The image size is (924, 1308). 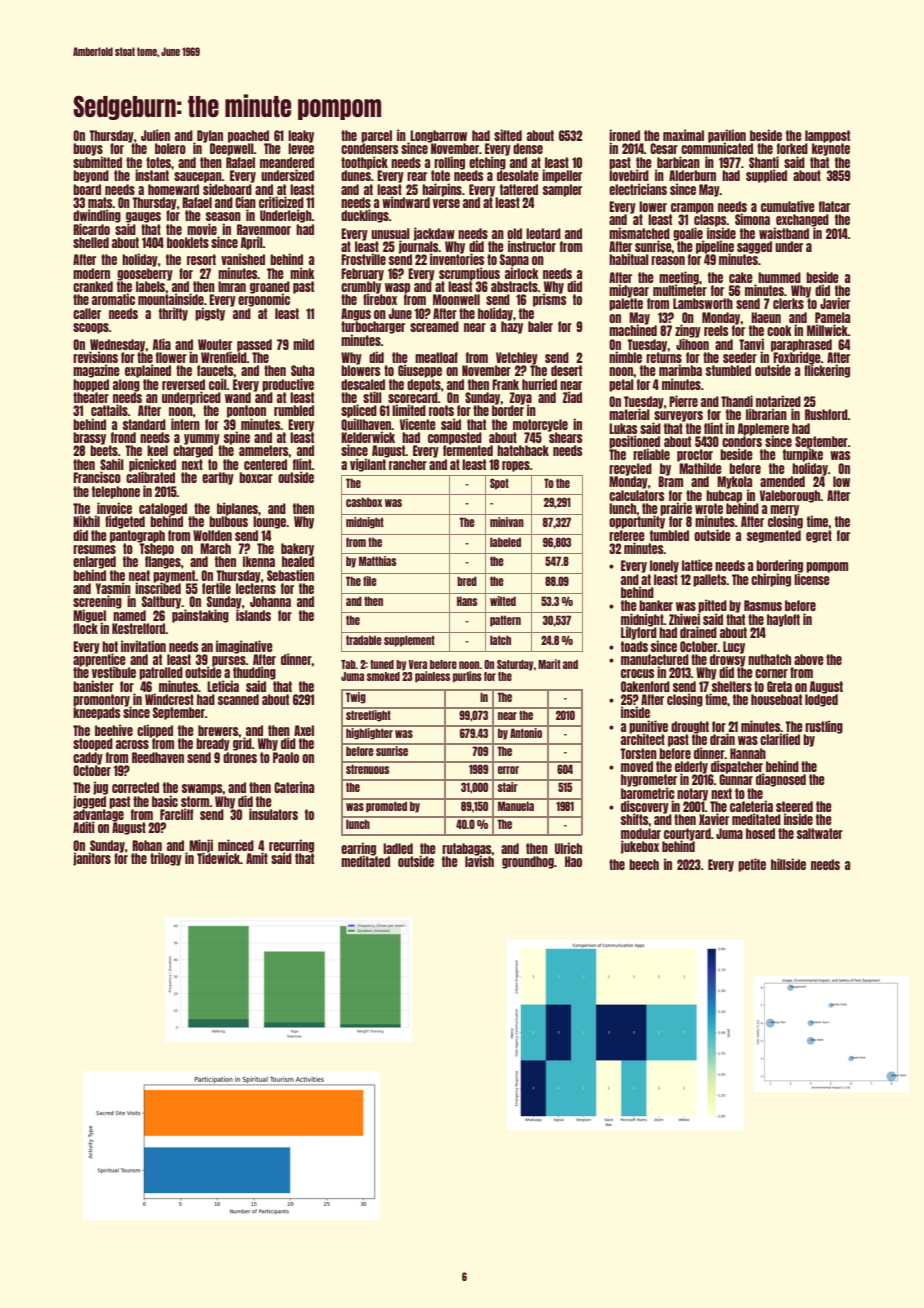 What do you see at coordinates (690, 727) in the screenshot?
I see `drought` at bounding box center [690, 727].
